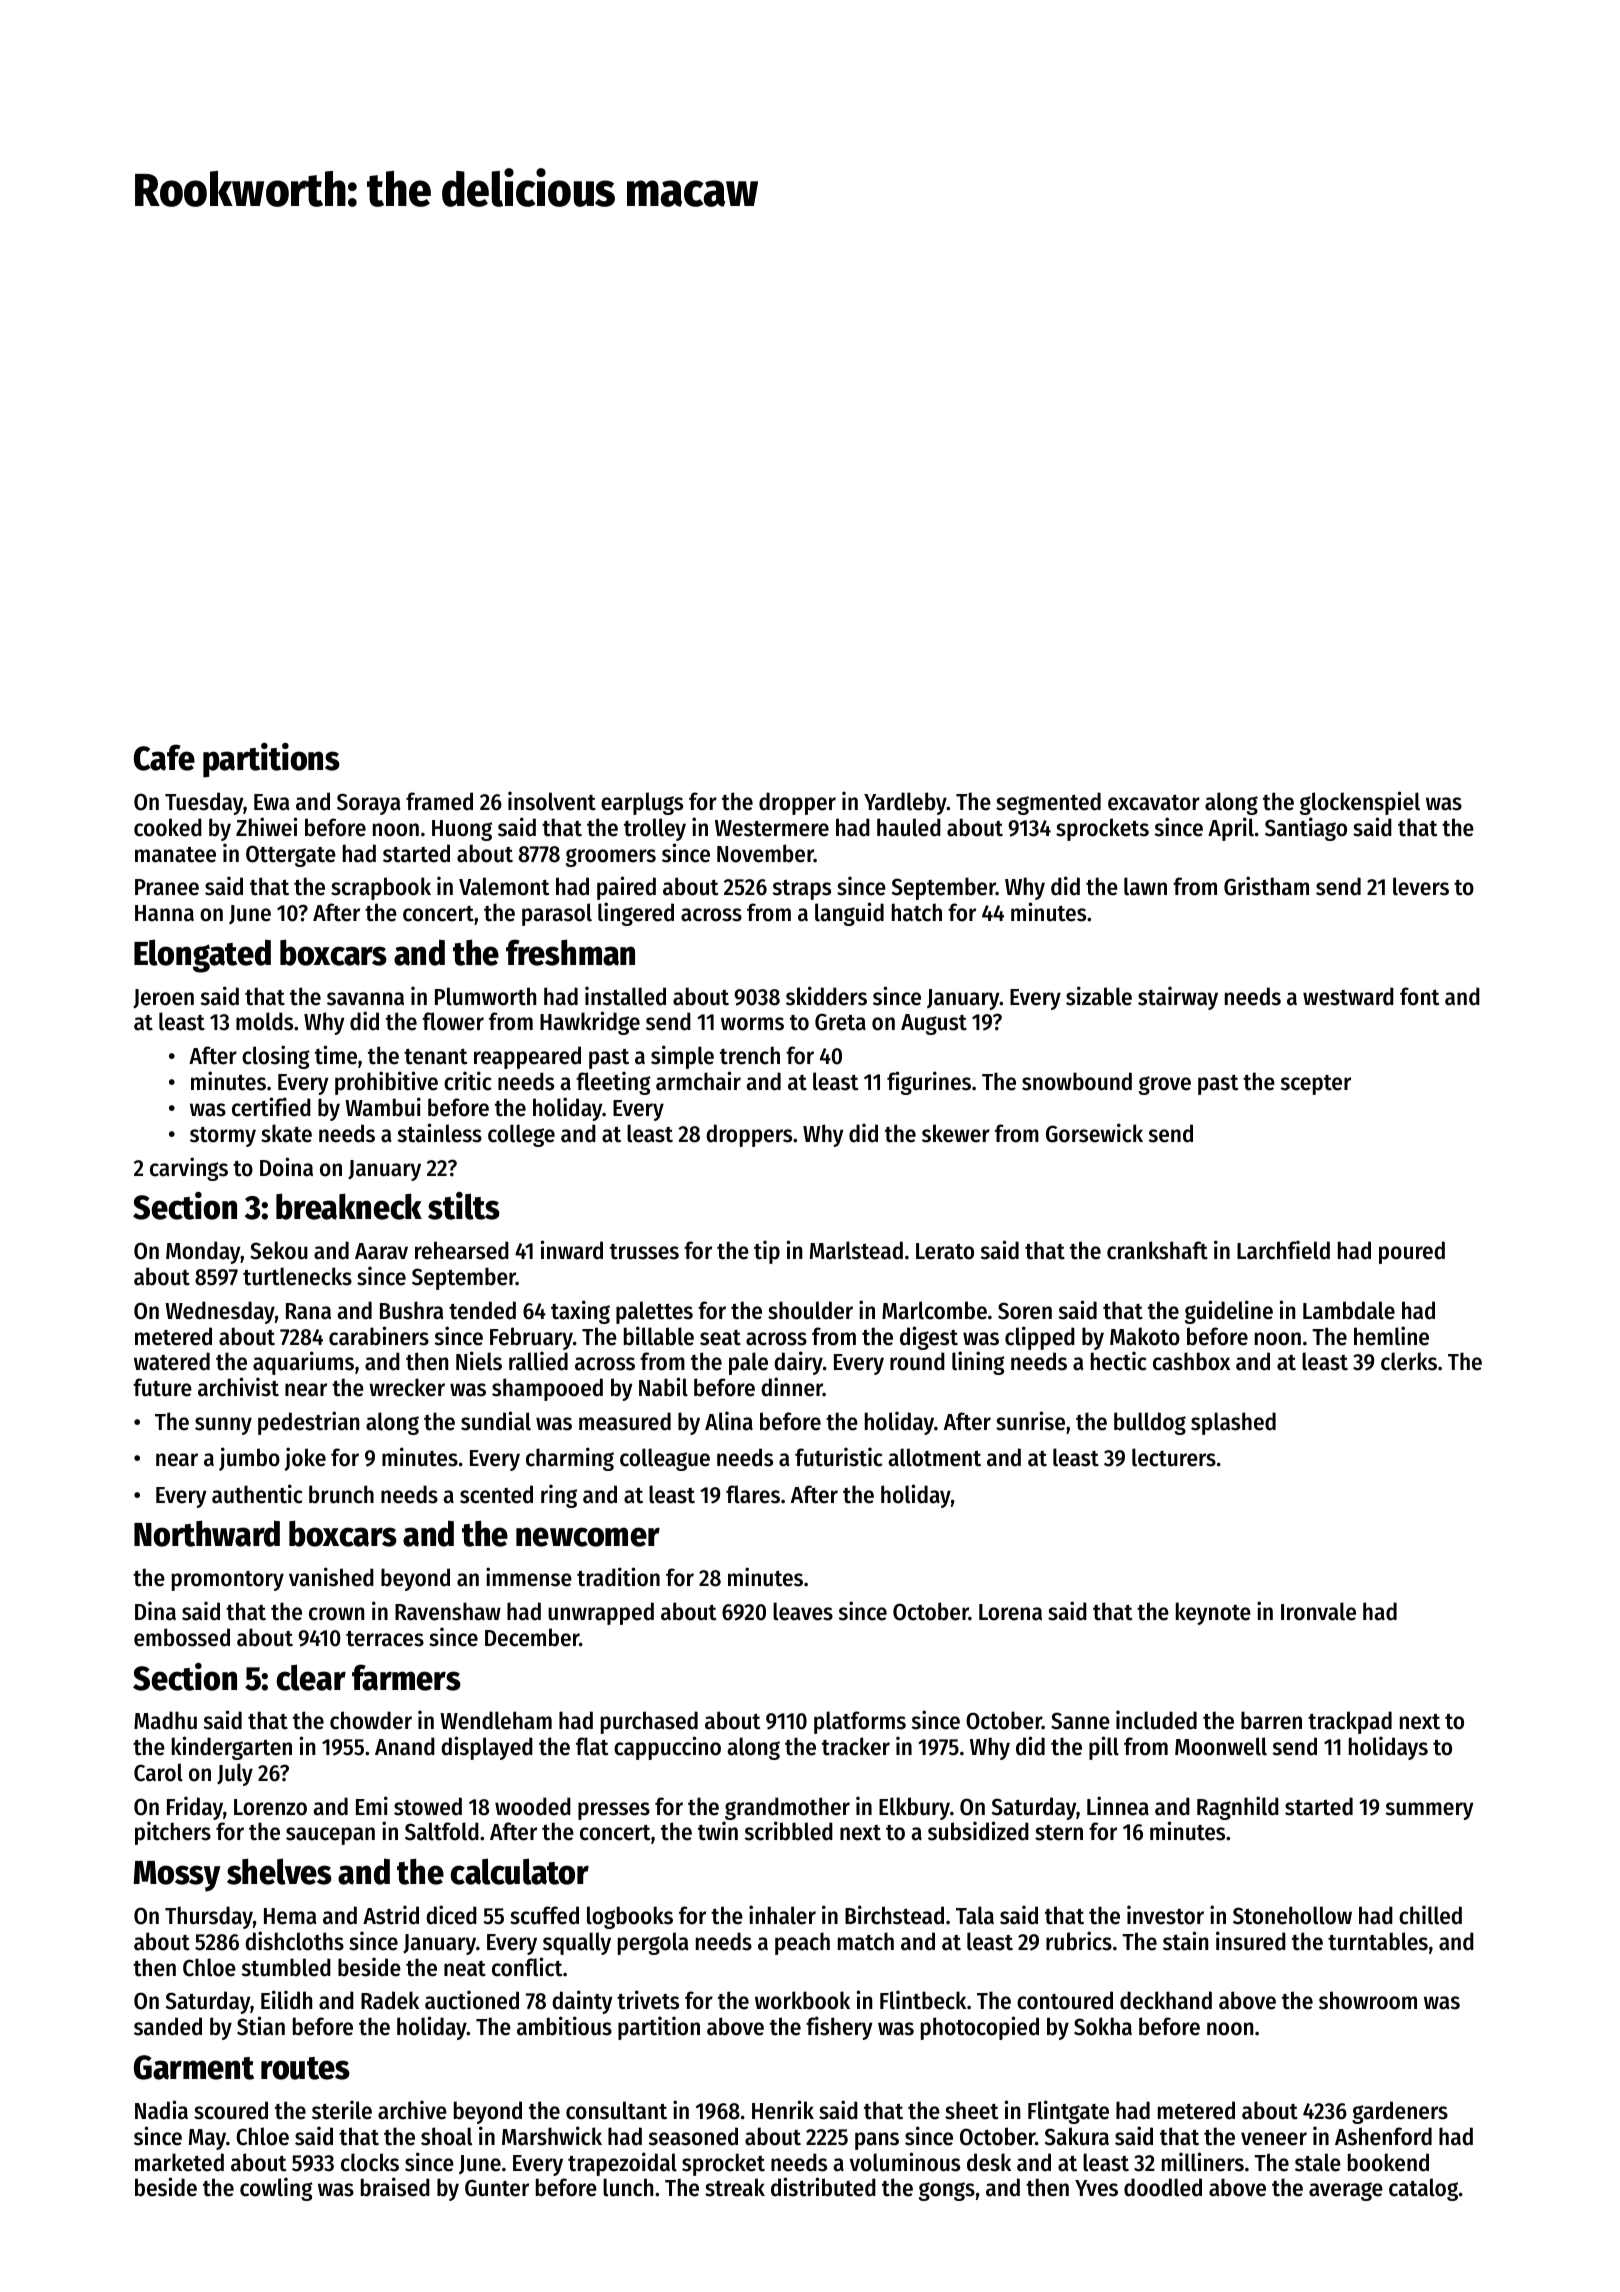  Describe the element at coordinates (1318, 1611) in the screenshot. I see `Ironvale` at that location.
